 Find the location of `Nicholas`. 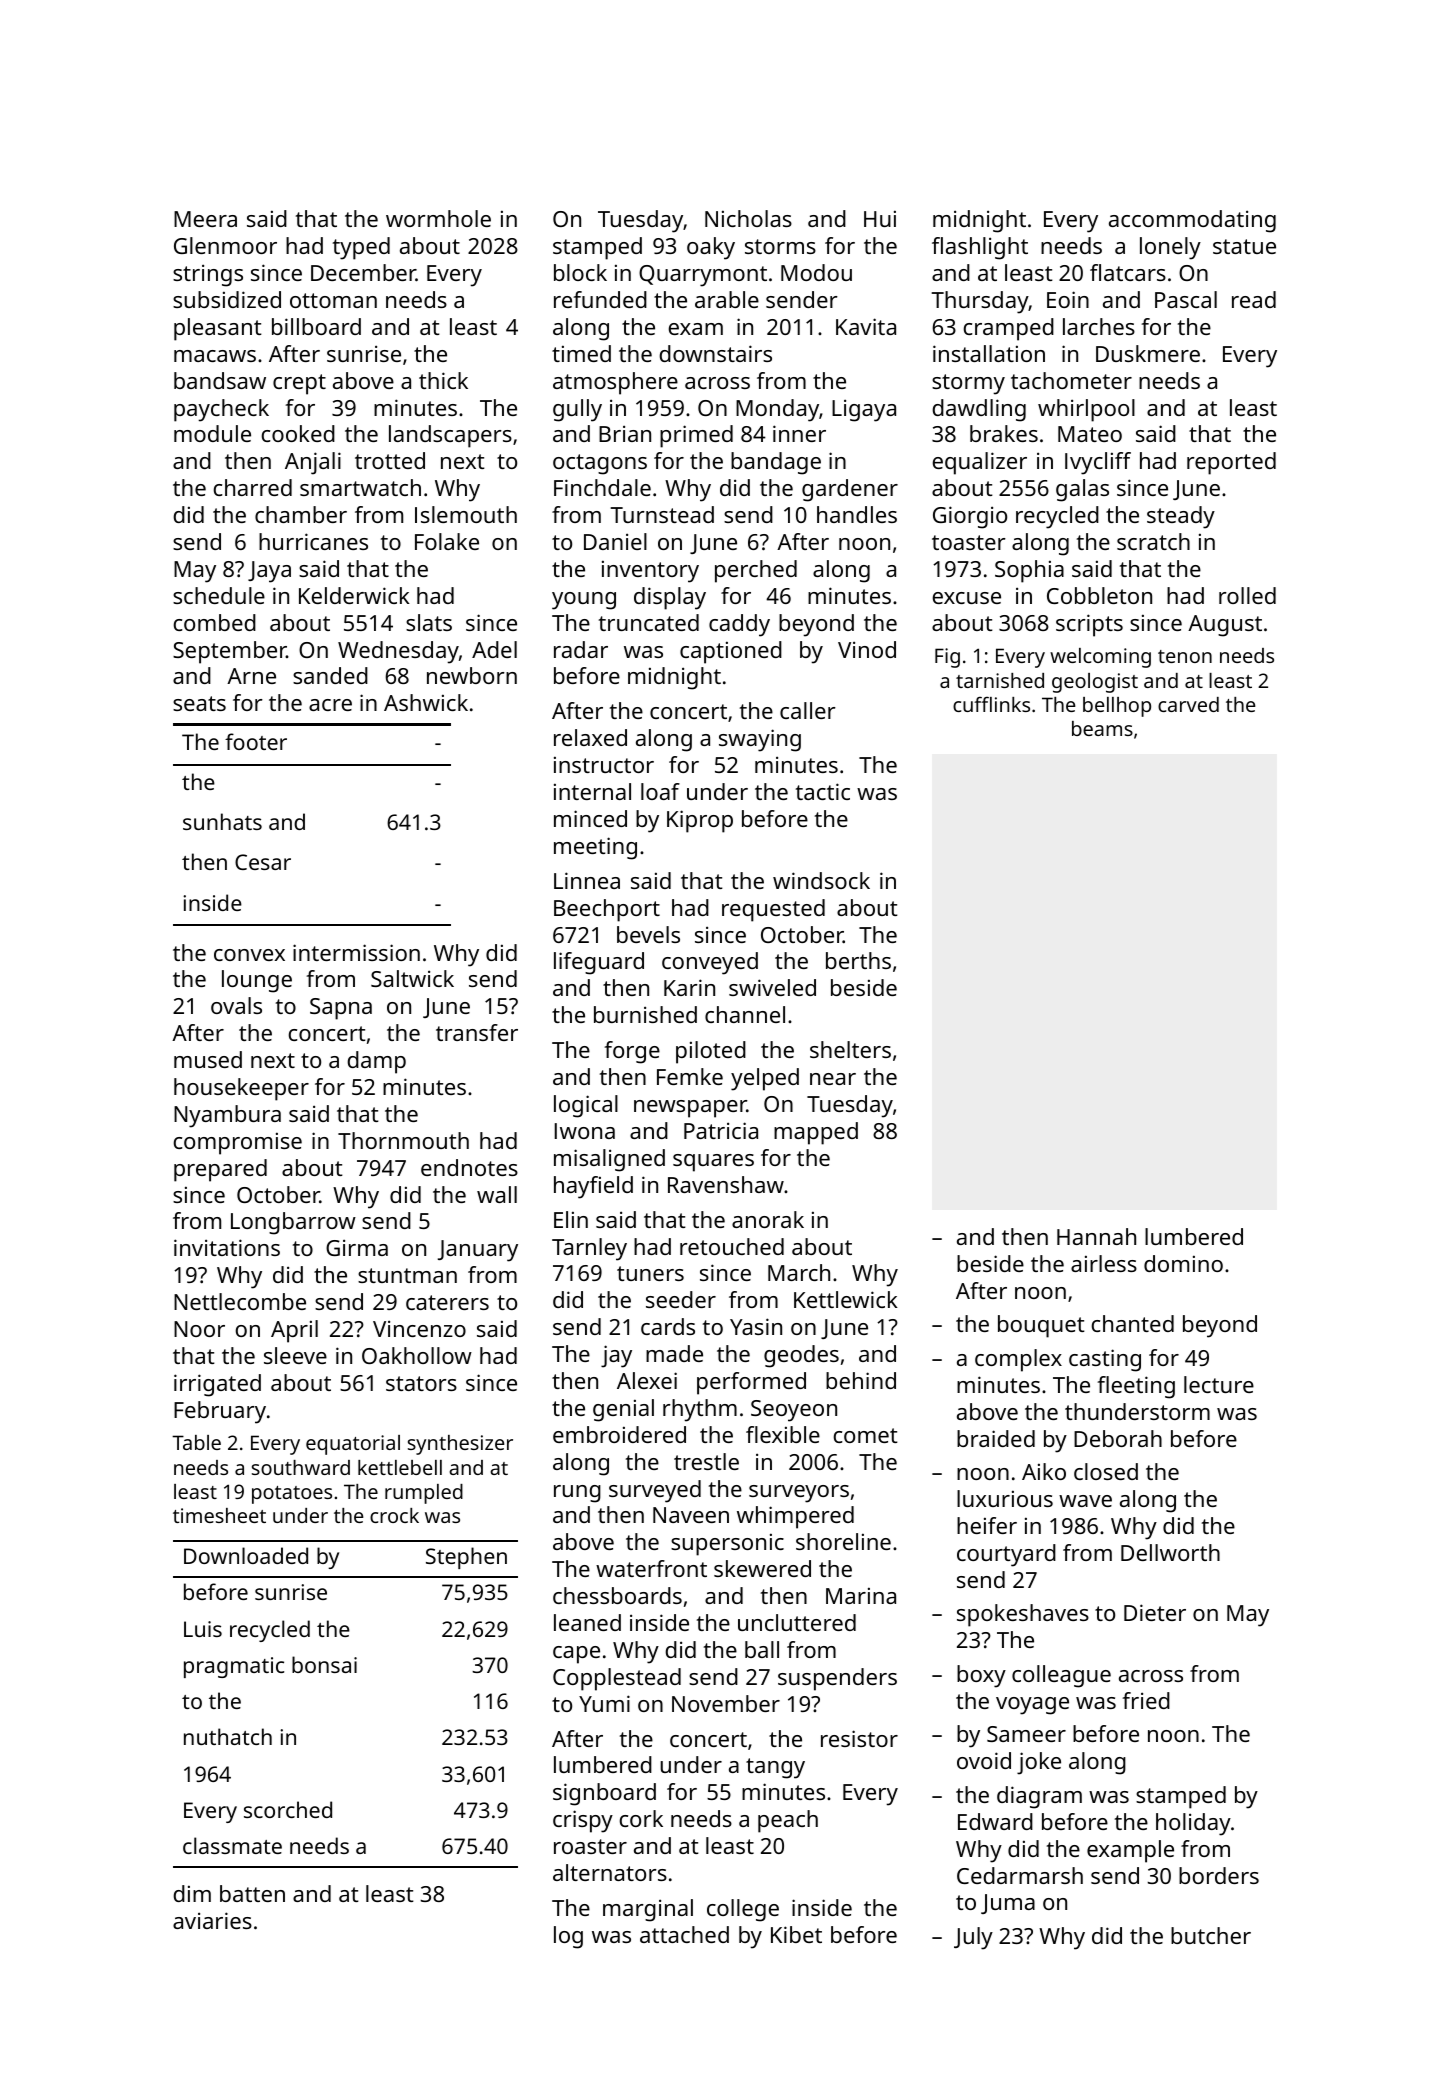

Nicholas is located at coordinates (748, 218).
